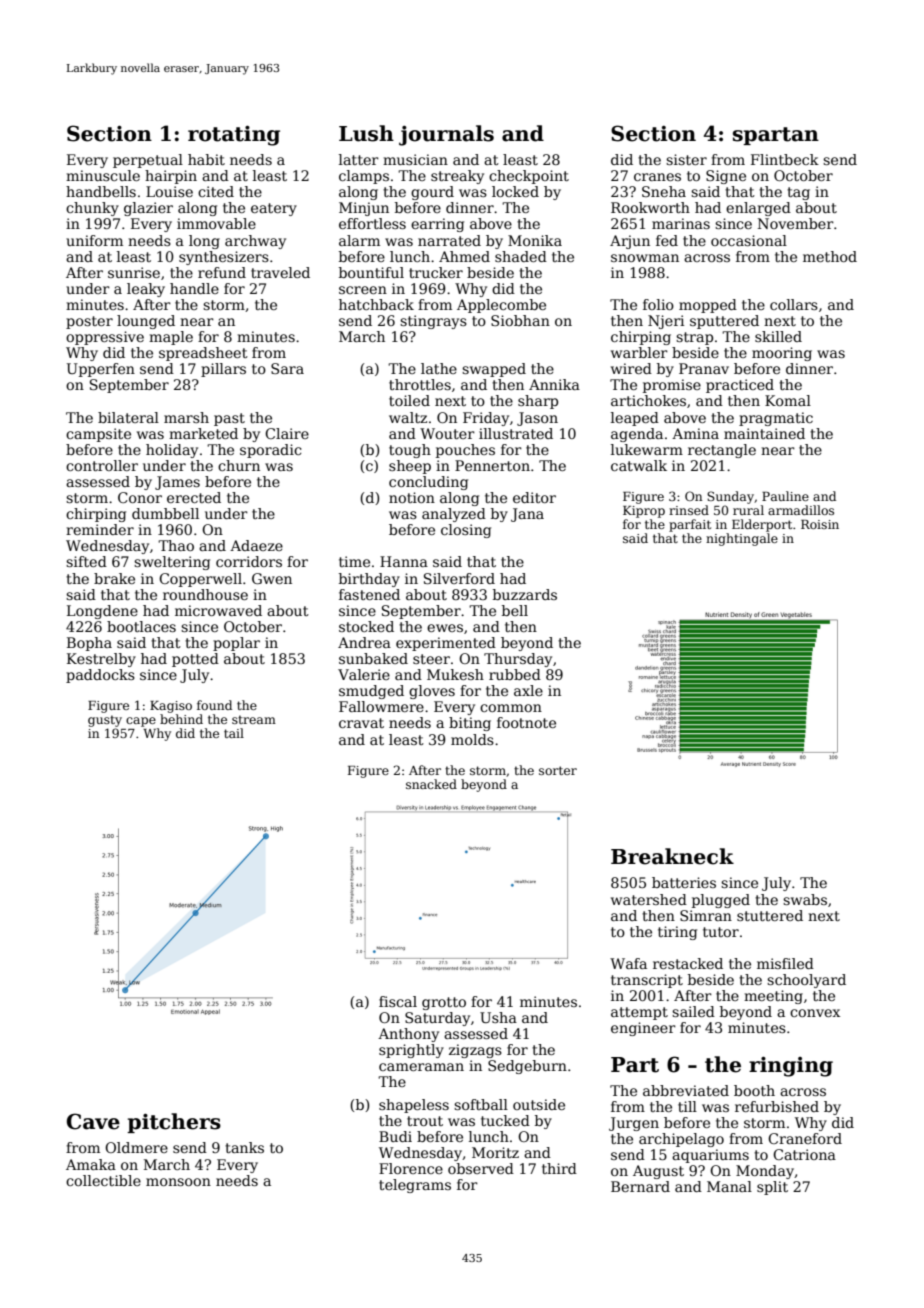 The image size is (924, 1308). I want to click on Conor, so click(140, 497).
